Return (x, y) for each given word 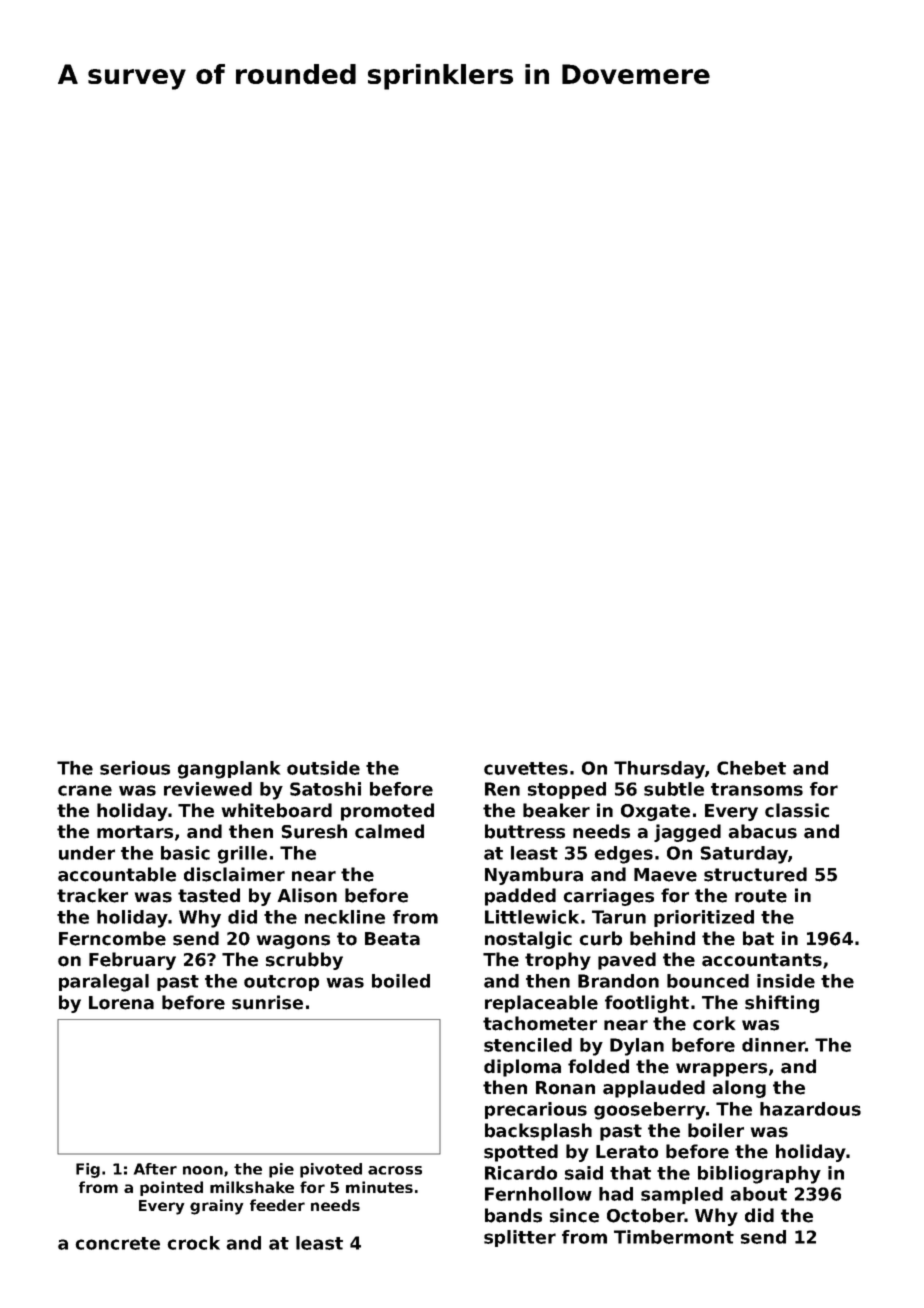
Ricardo (521, 1173)
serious (135, 768)
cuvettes (526, 768)
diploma (522, 1068)
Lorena (121, 1003)
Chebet (751, 768)
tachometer (540, 1023)
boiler (716, 1130)
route (761, 896)
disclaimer (234, 874)
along (739, 1089)
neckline (345, 917)
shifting (782, 1004)
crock (193, 1243)
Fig (88, 1170)
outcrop (281, 983)
